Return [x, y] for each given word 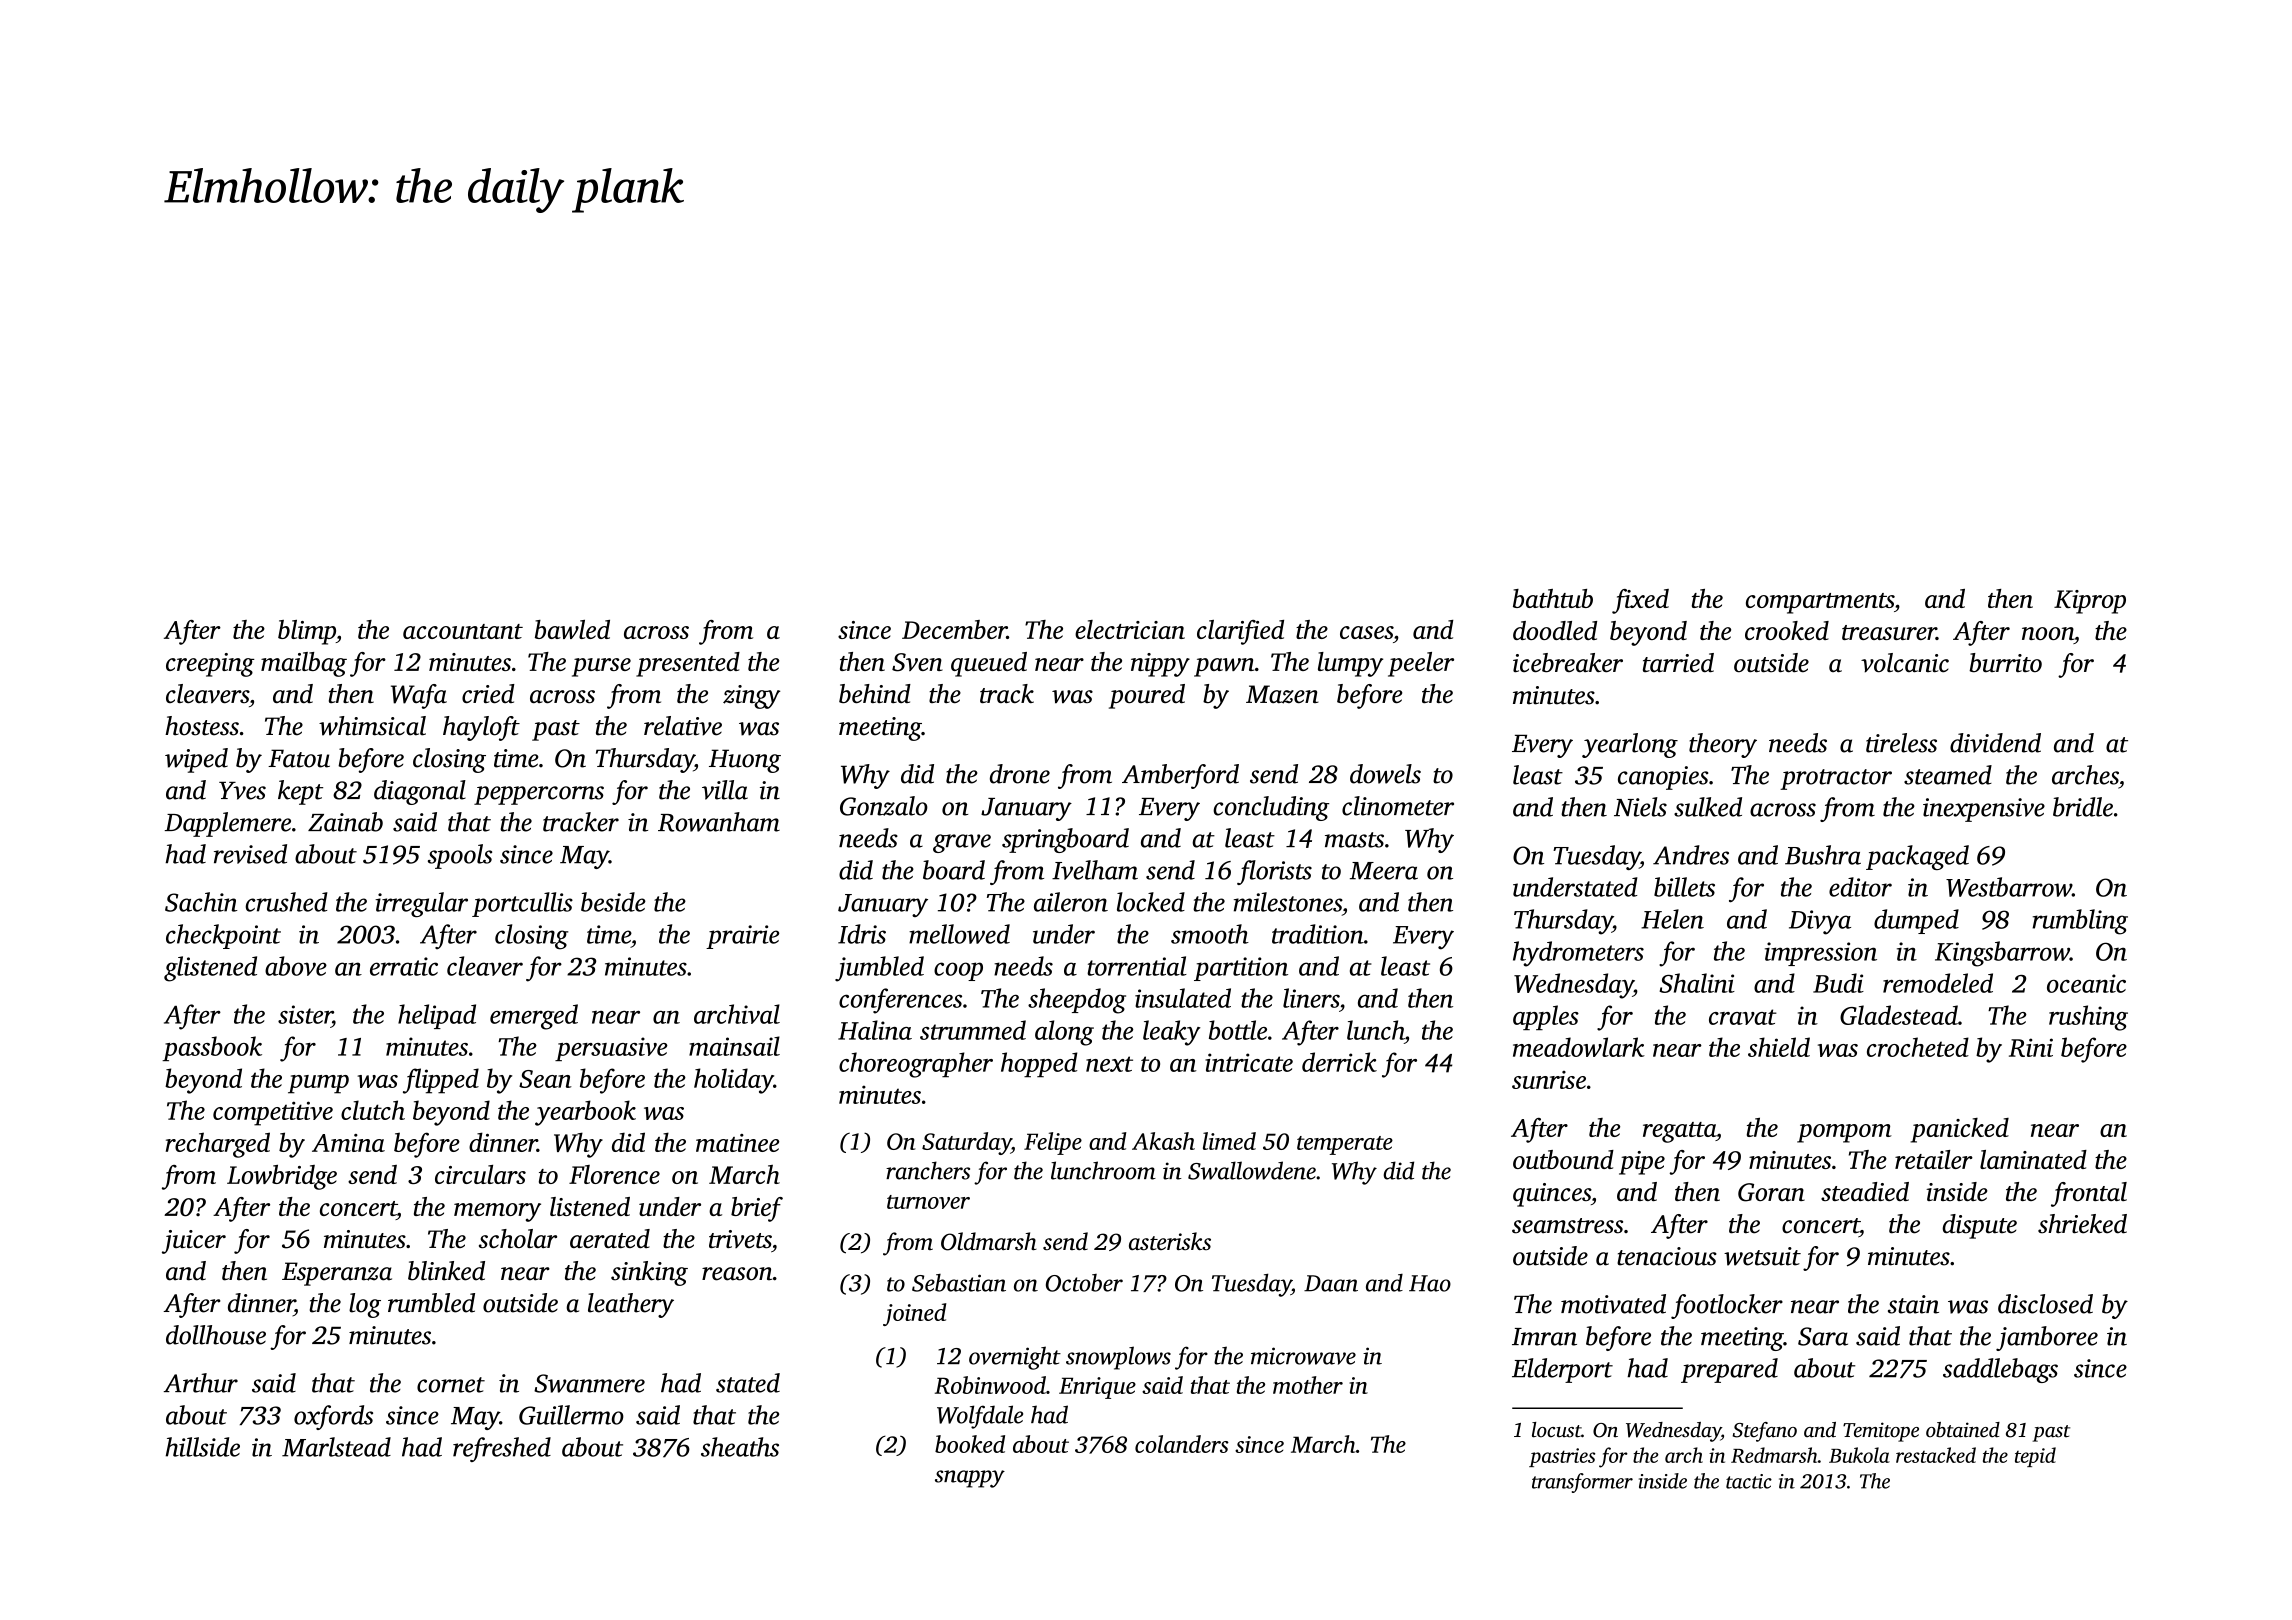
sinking [649, 1273]
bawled [572, 629]
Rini [2031, 1047]
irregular [421, 904]
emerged [534, 1017]
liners [1311, 998]
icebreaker [1568, 663]
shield [1779, 1047]
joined [915, 1314]
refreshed [502, 1449]
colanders [1182, 1444]
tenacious [1667, 1256]
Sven [917, 662]
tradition [1318, 934]
